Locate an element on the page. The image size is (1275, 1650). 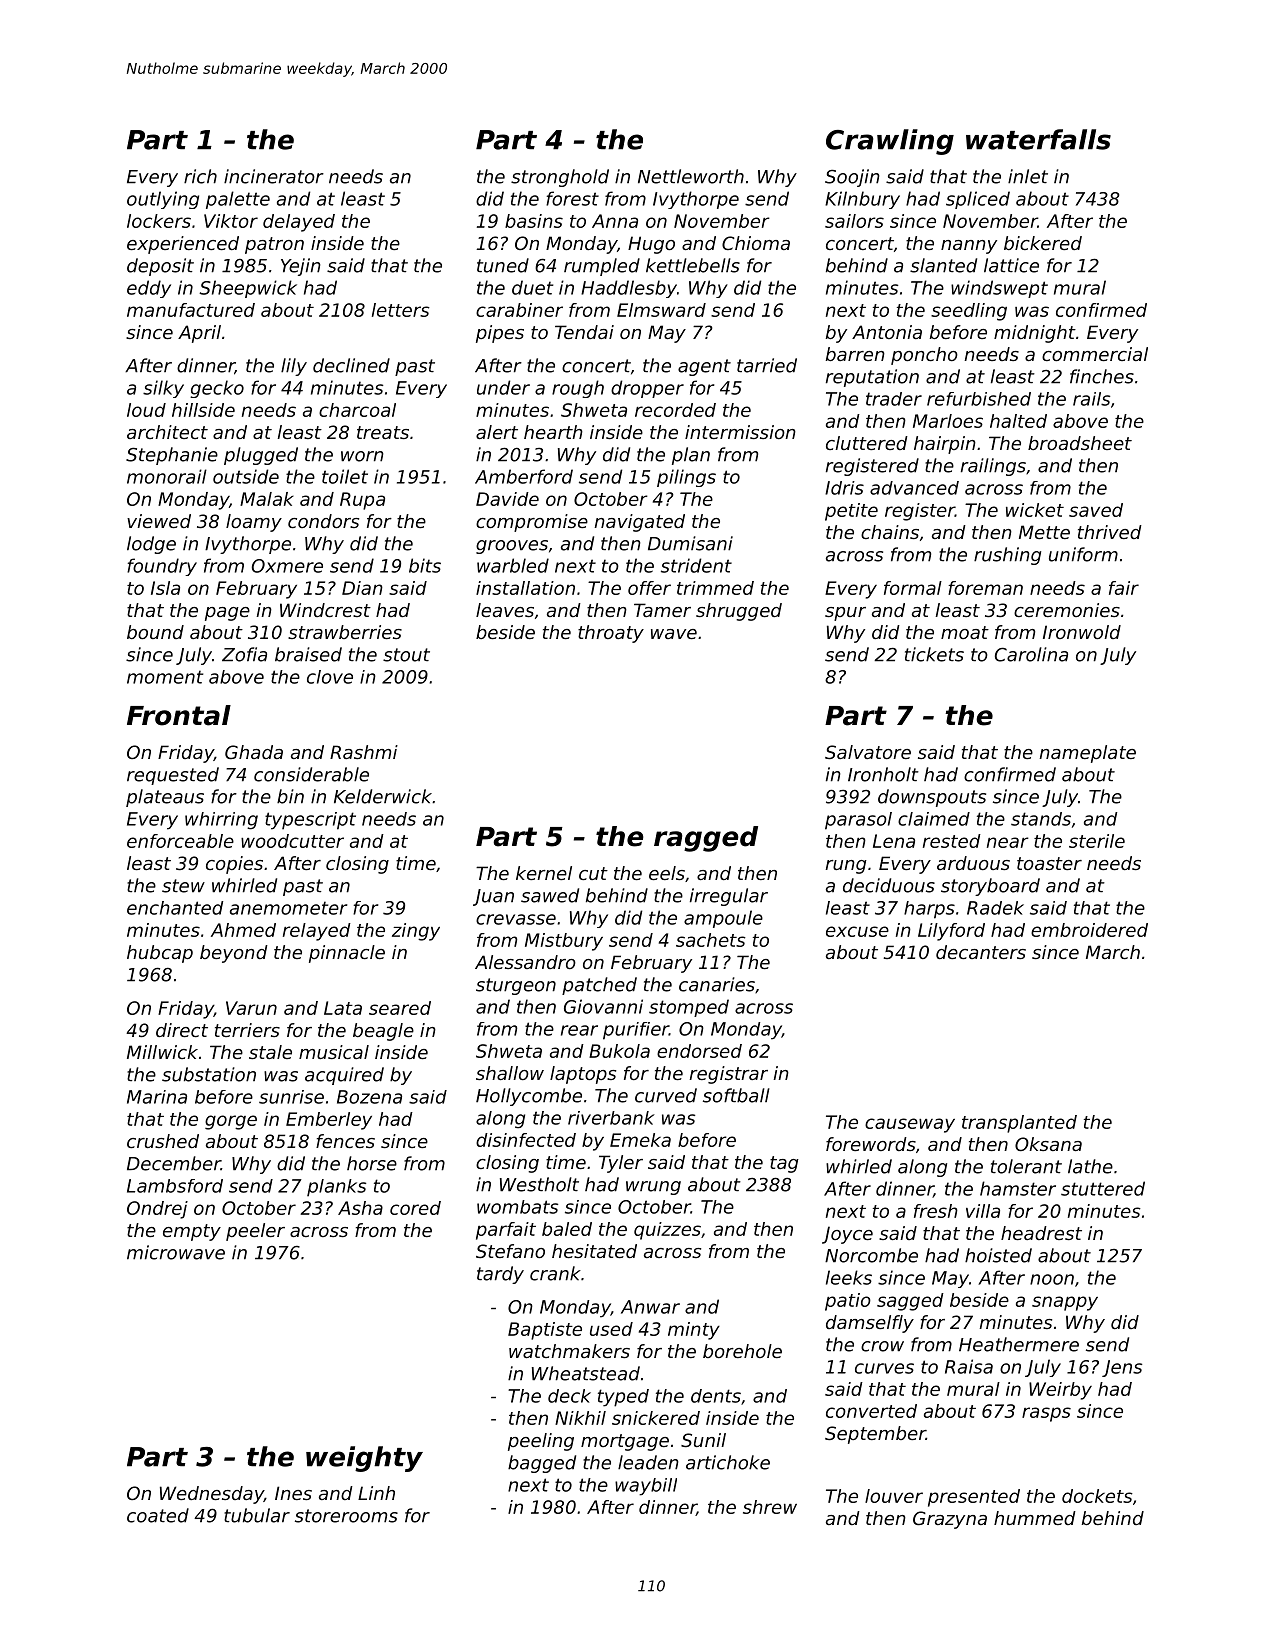
Wednesday is located at coordinates (212, 1495).
